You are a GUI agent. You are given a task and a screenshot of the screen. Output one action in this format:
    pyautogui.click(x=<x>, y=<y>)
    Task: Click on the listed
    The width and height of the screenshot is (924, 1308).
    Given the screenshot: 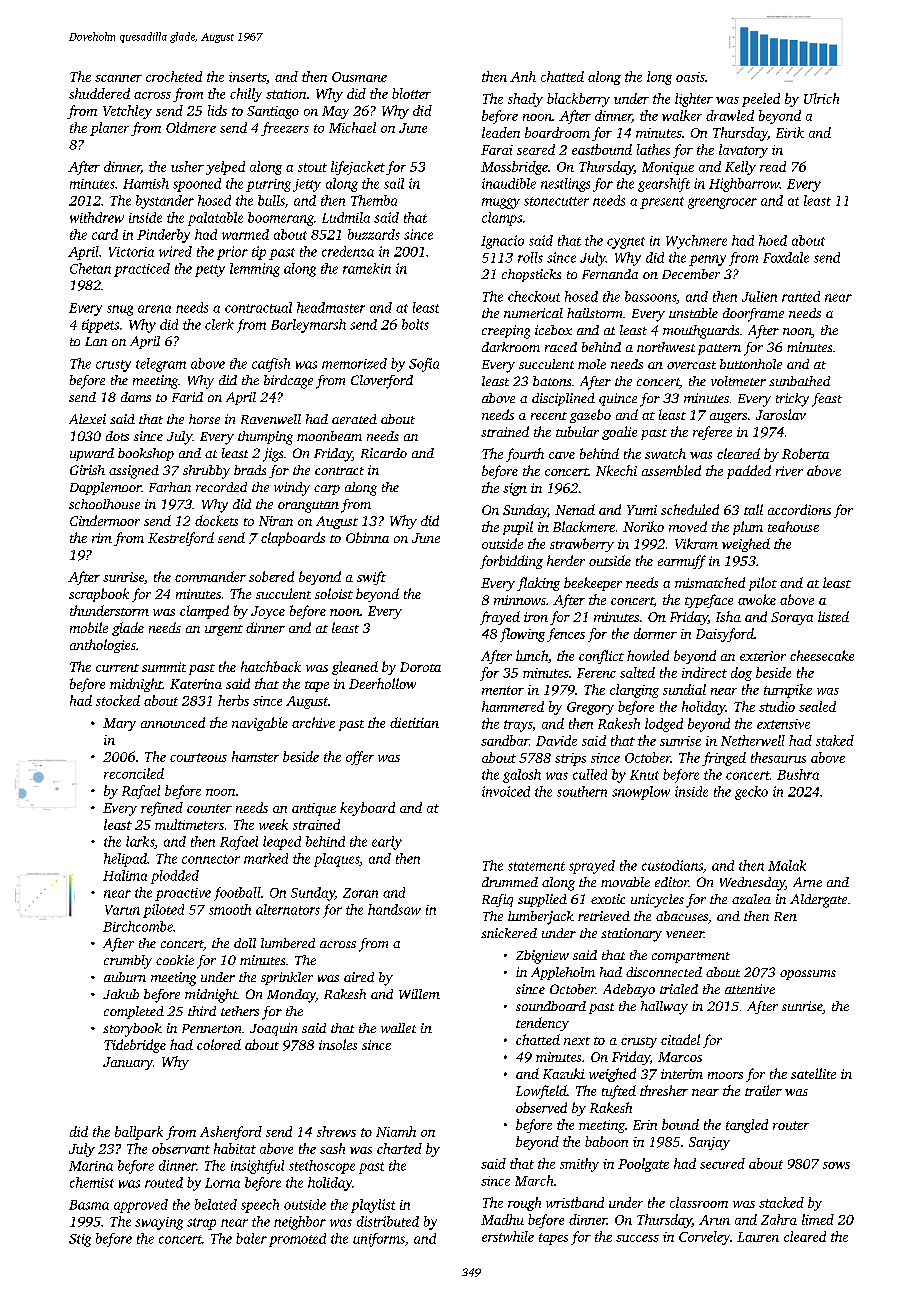 What is the action you would take?
    pyautogui.click(x=833, y=616)
